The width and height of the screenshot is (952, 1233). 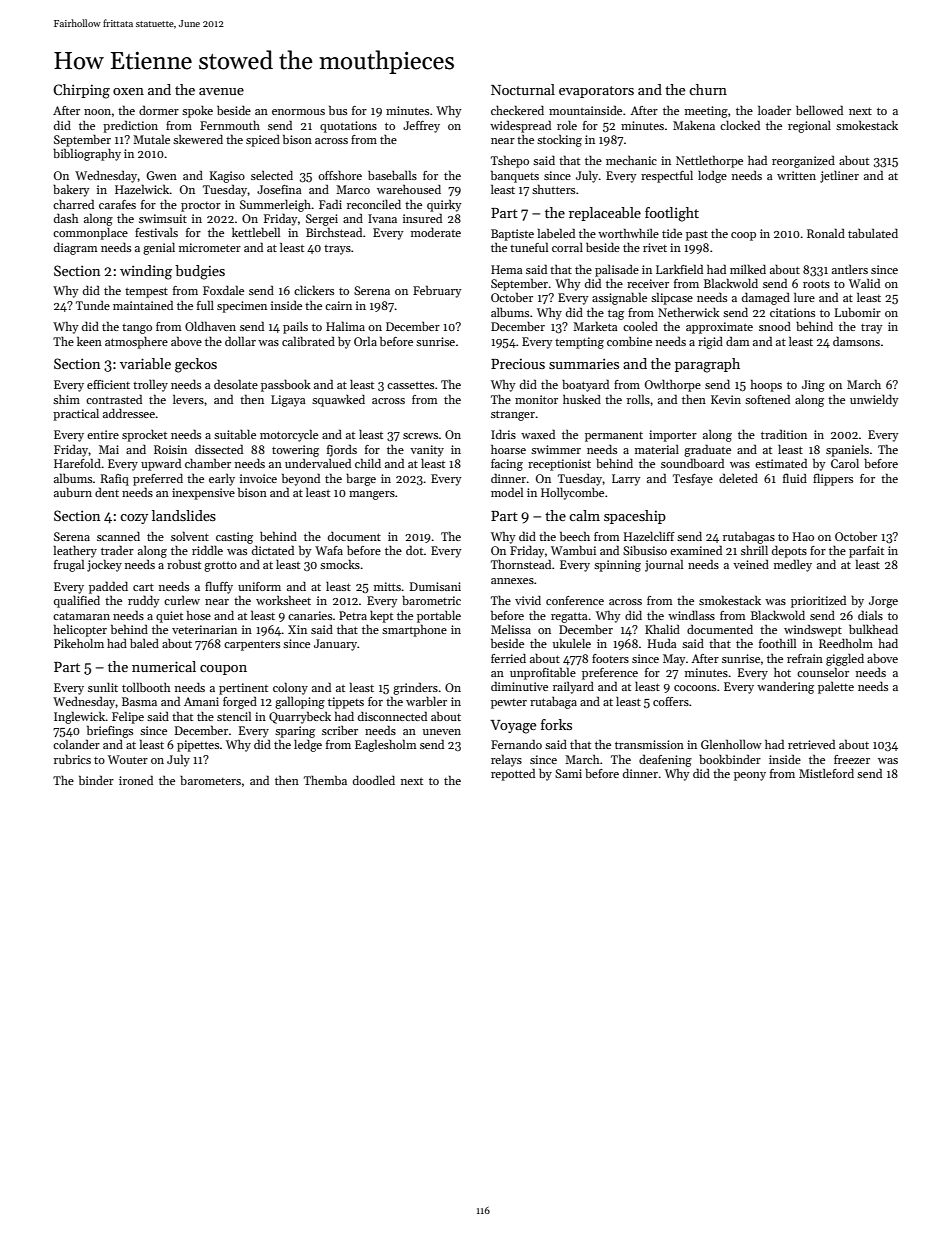 I want to click on peony, so click(x=750, y=776).
